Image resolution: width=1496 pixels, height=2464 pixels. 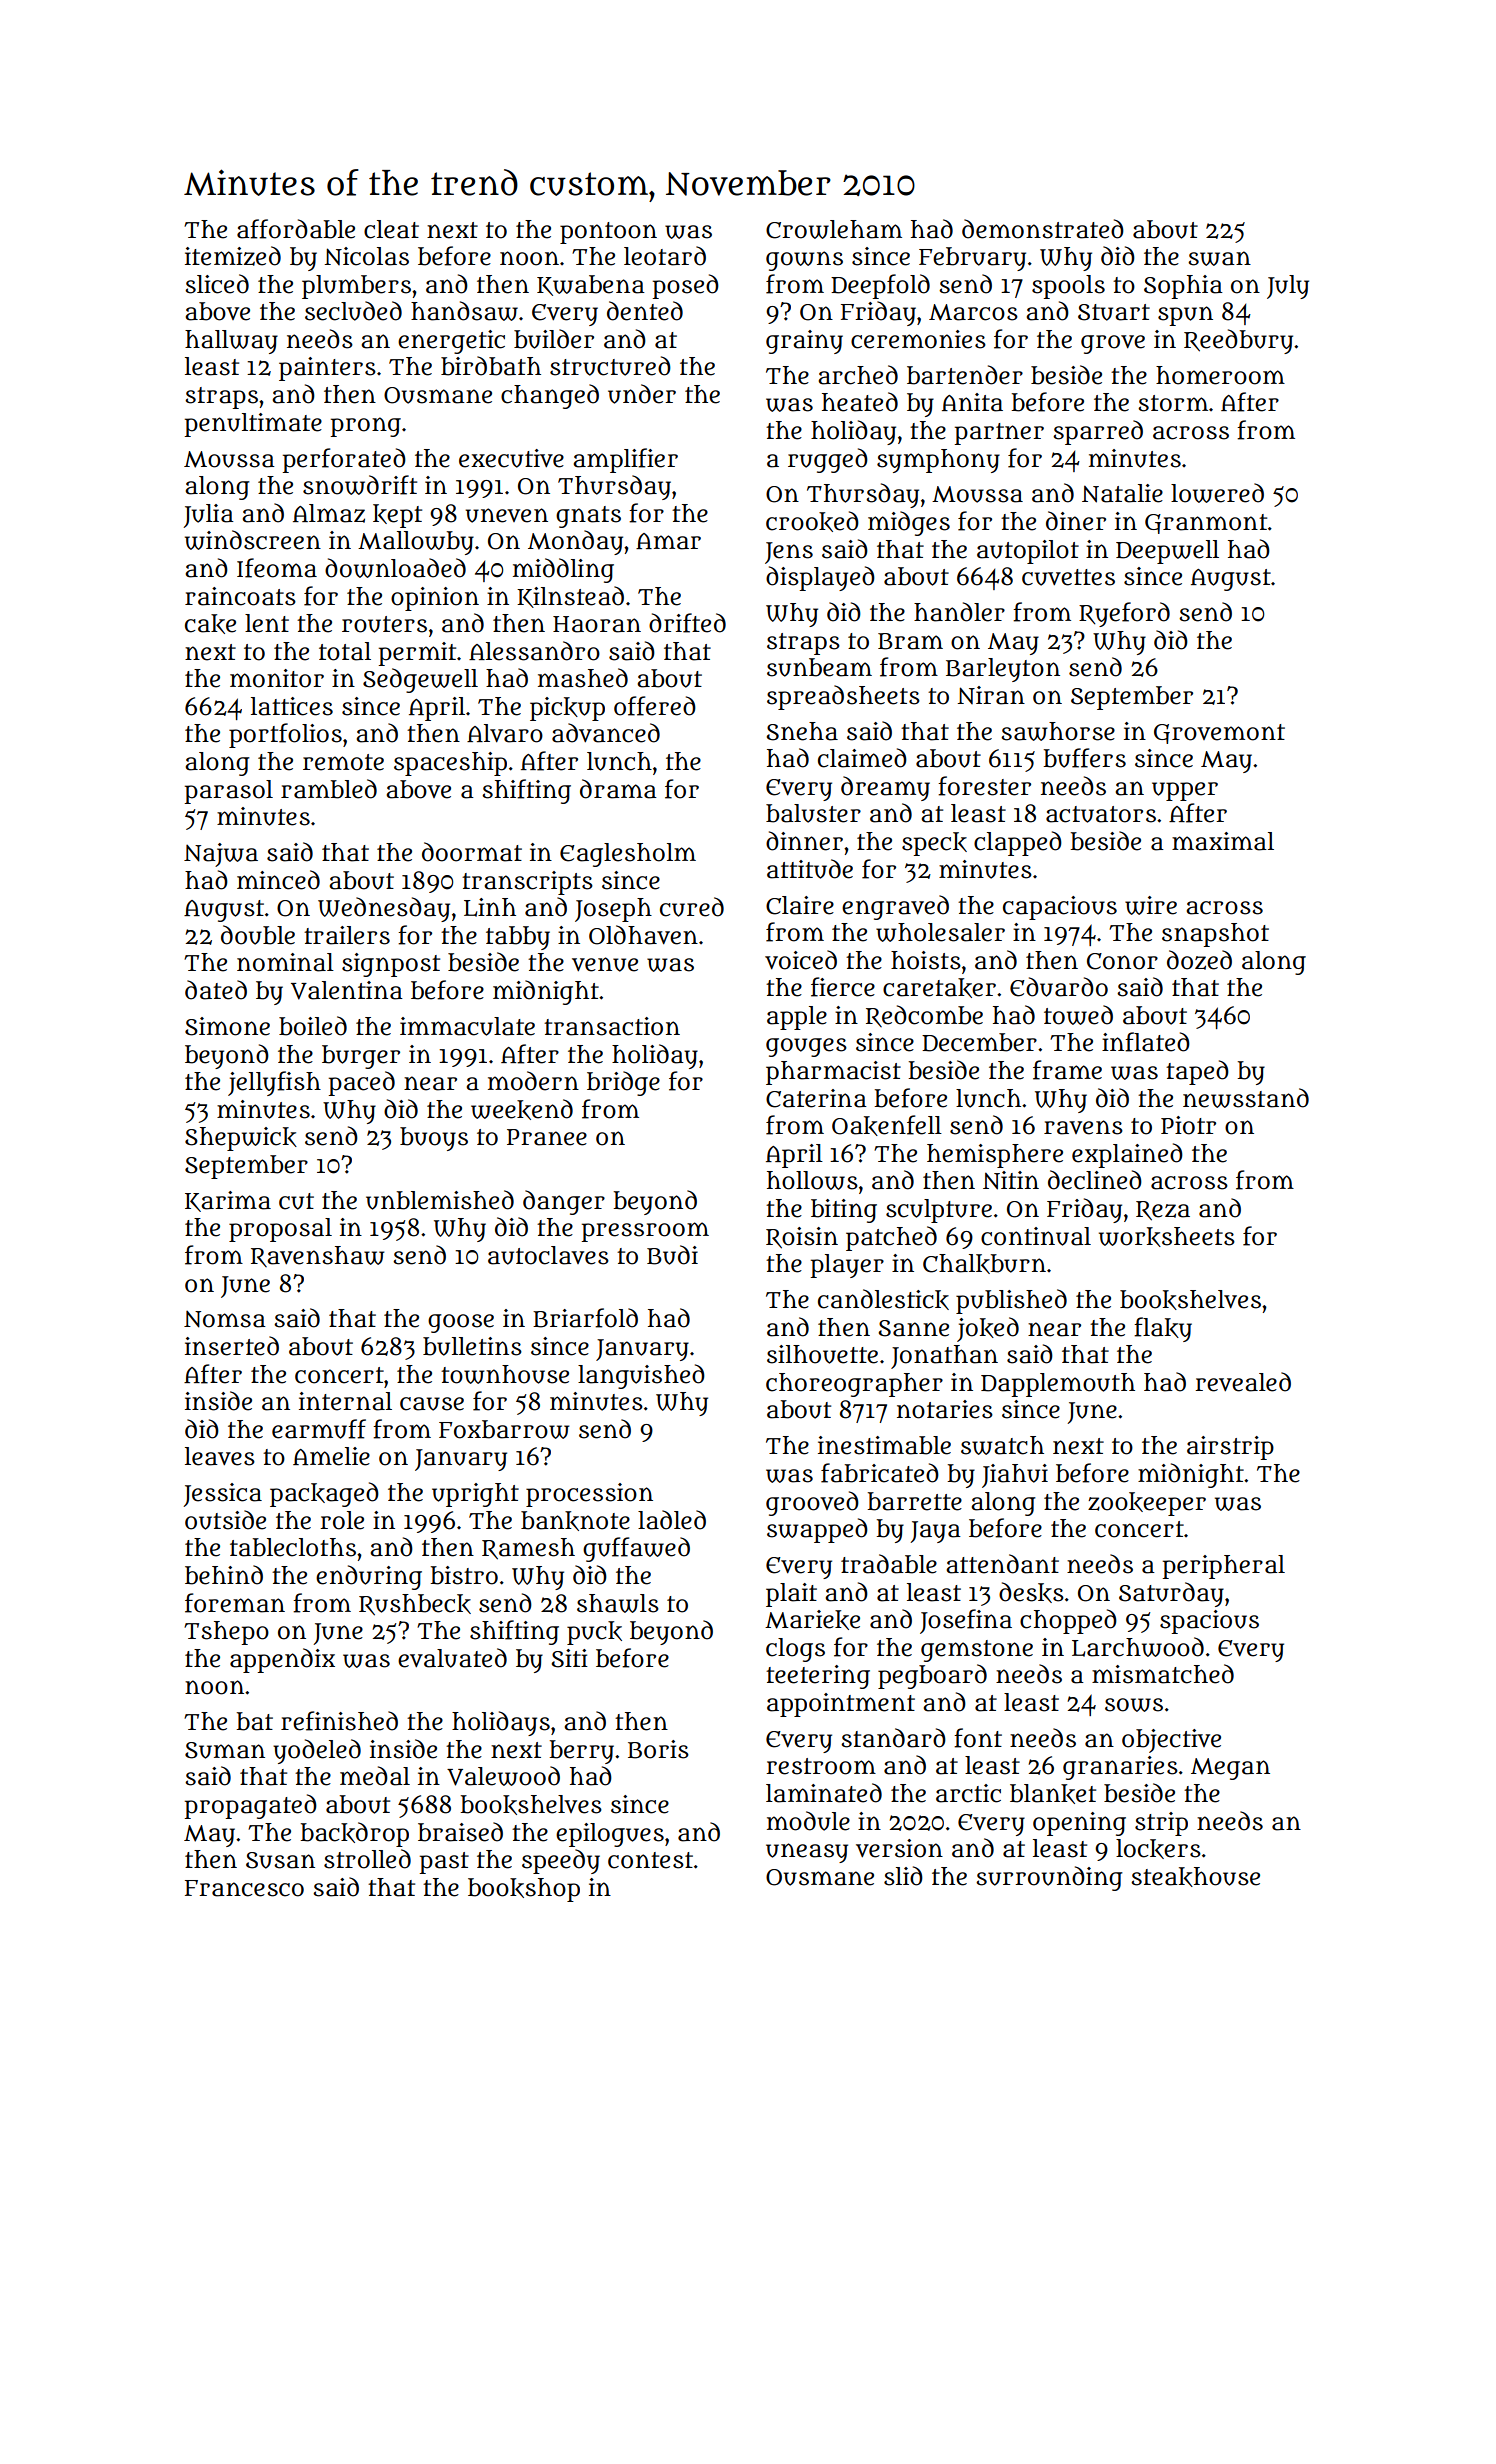 What do you see at coordinates (1043, 229) in the document?
I see `demonstrated` at bounding box center [1043, 229].
